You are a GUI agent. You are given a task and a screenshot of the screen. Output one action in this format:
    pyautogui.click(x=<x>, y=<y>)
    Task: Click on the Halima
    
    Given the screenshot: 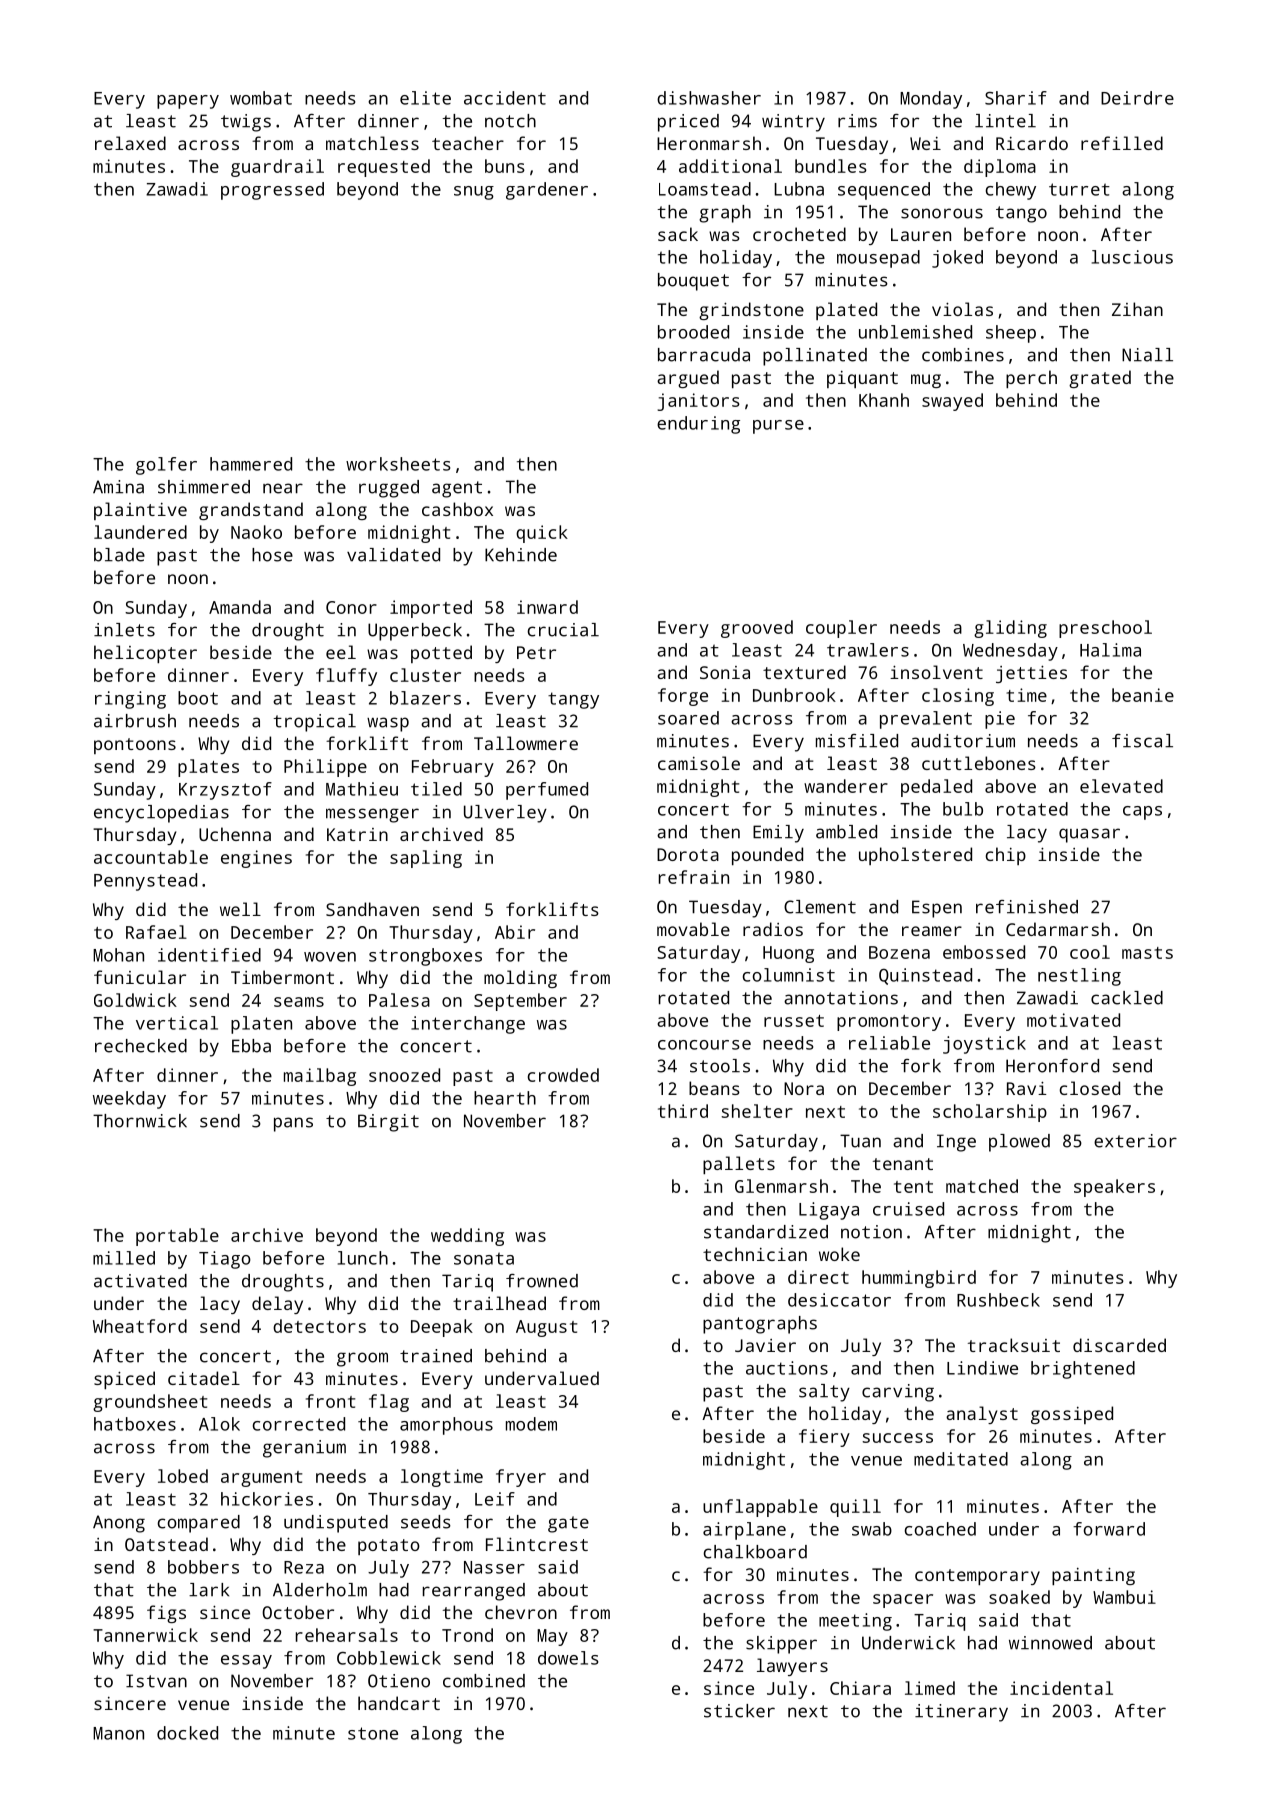 What is the action you would take?
    pyautogui.click(x=1110, y=650)
